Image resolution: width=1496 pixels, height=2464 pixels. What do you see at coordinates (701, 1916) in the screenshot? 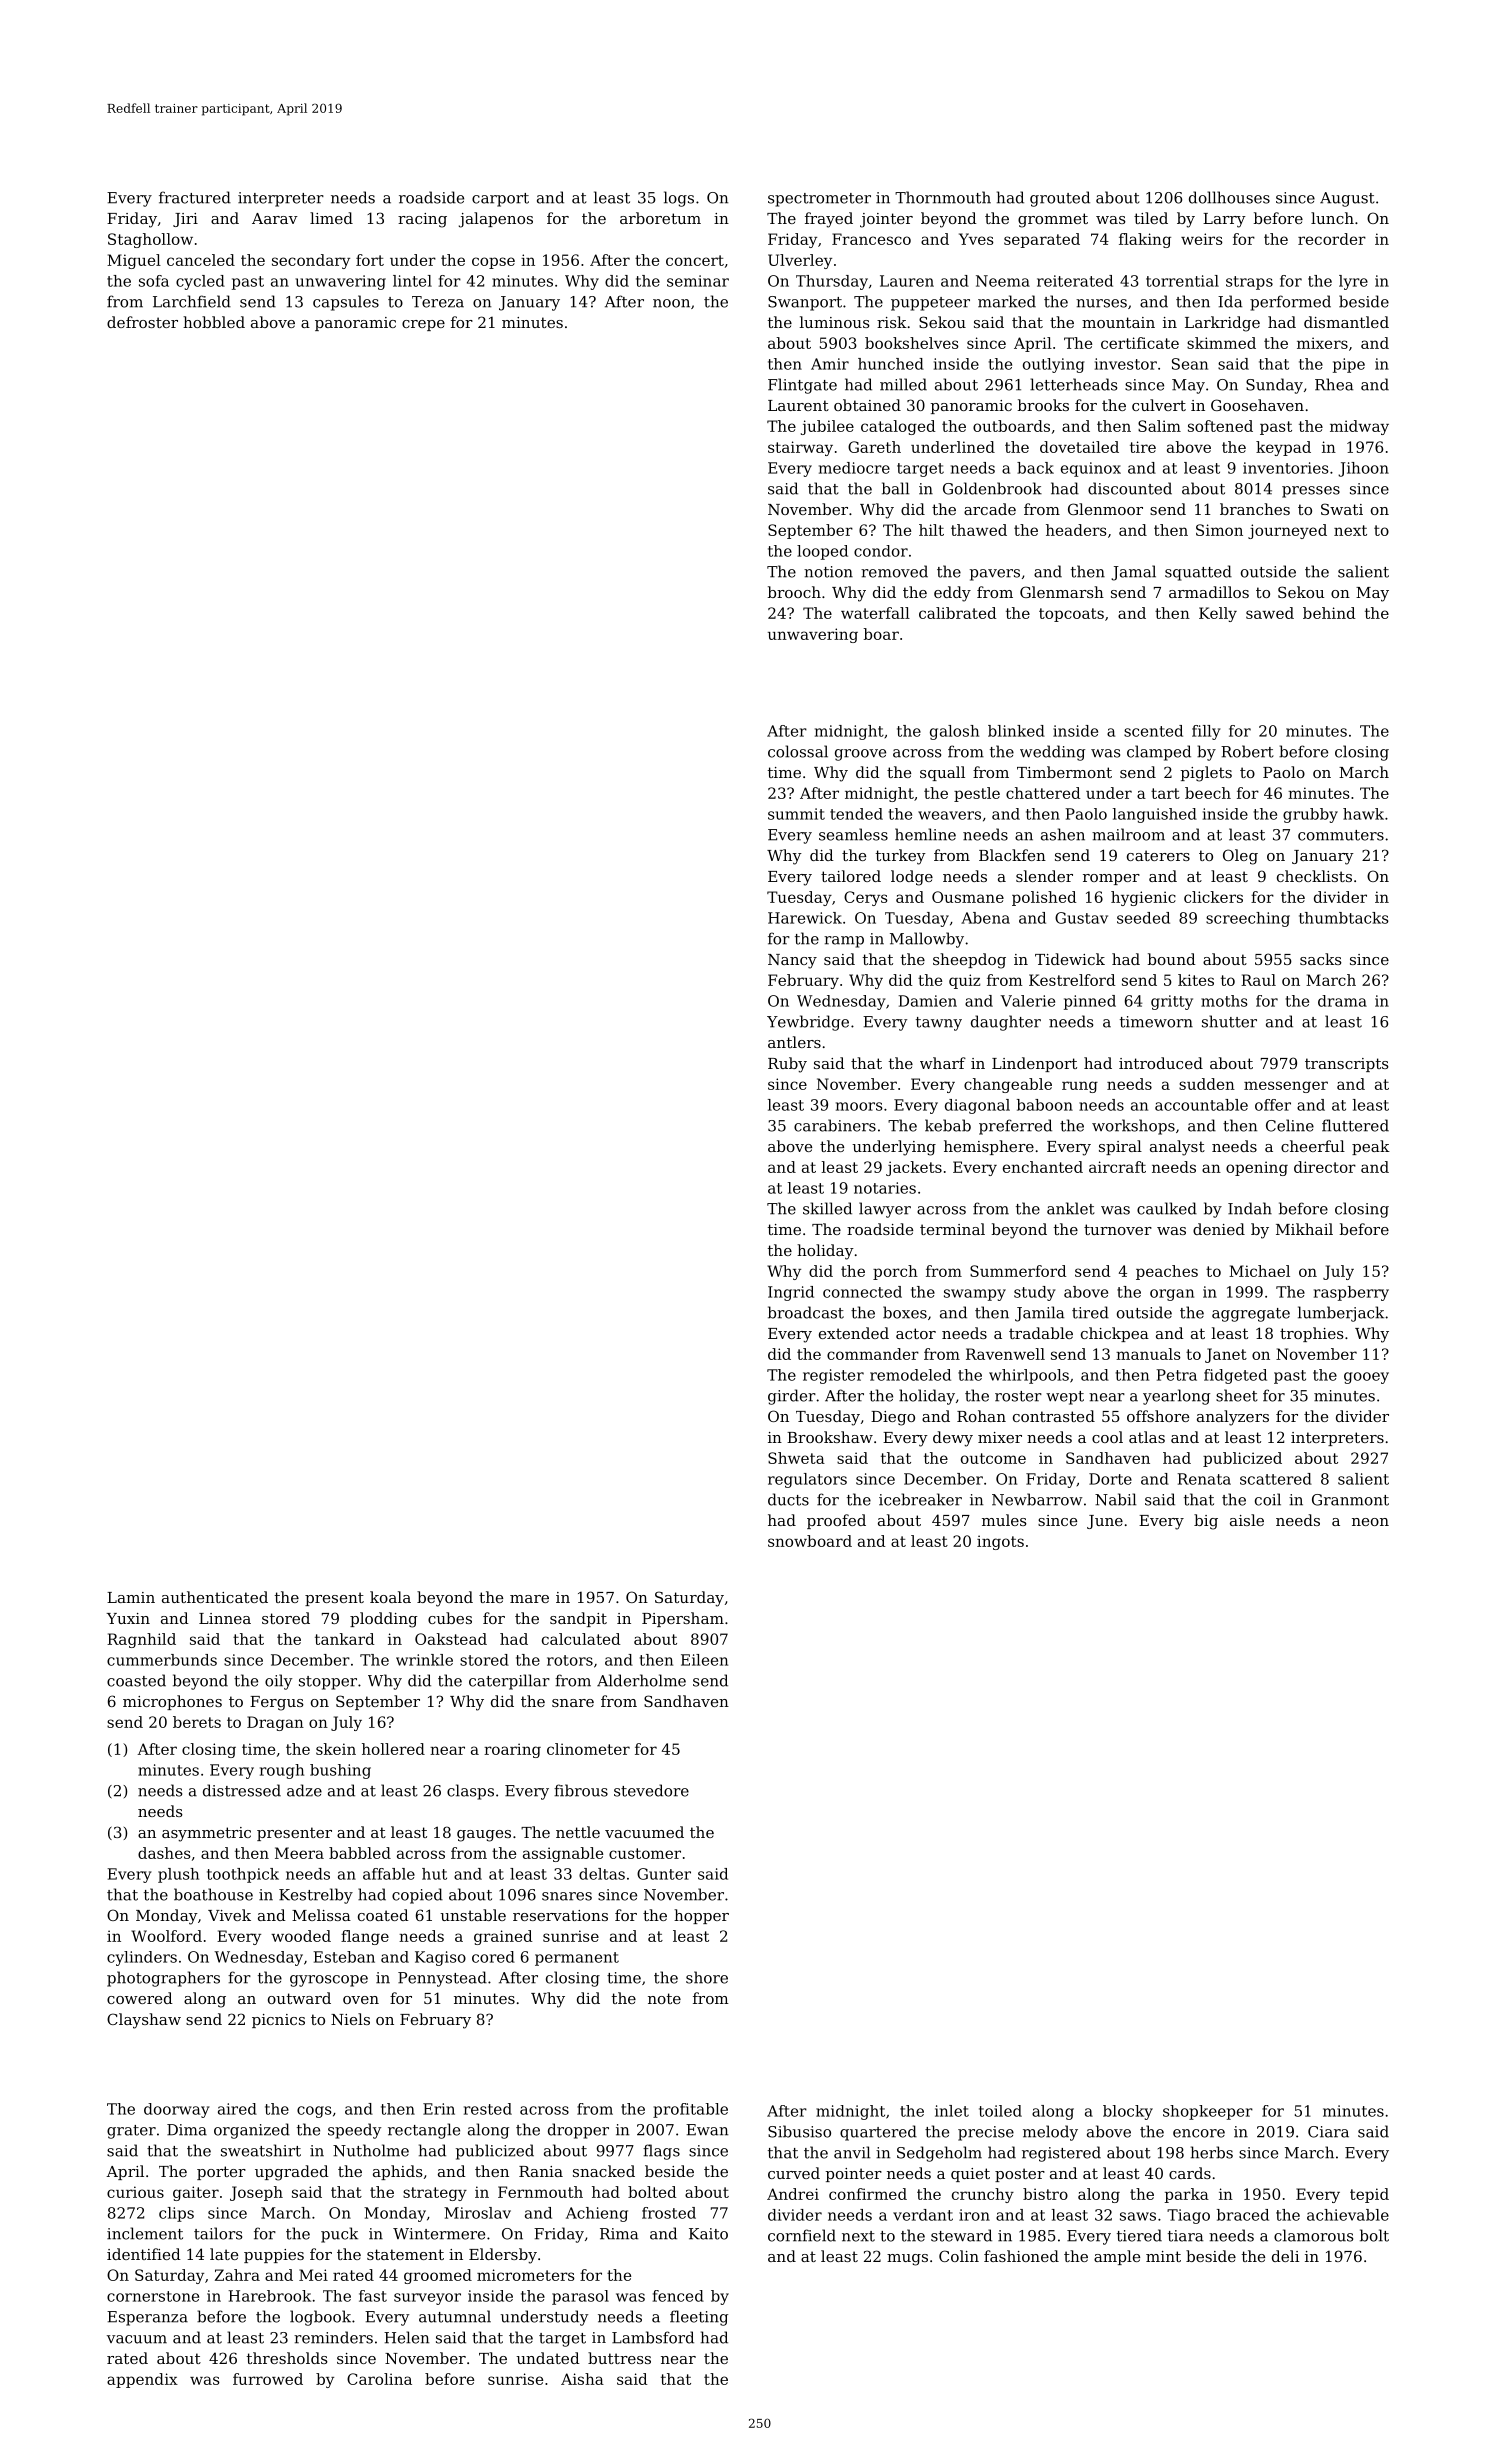
I see `hopper` at bounding box center [701, 1916].
